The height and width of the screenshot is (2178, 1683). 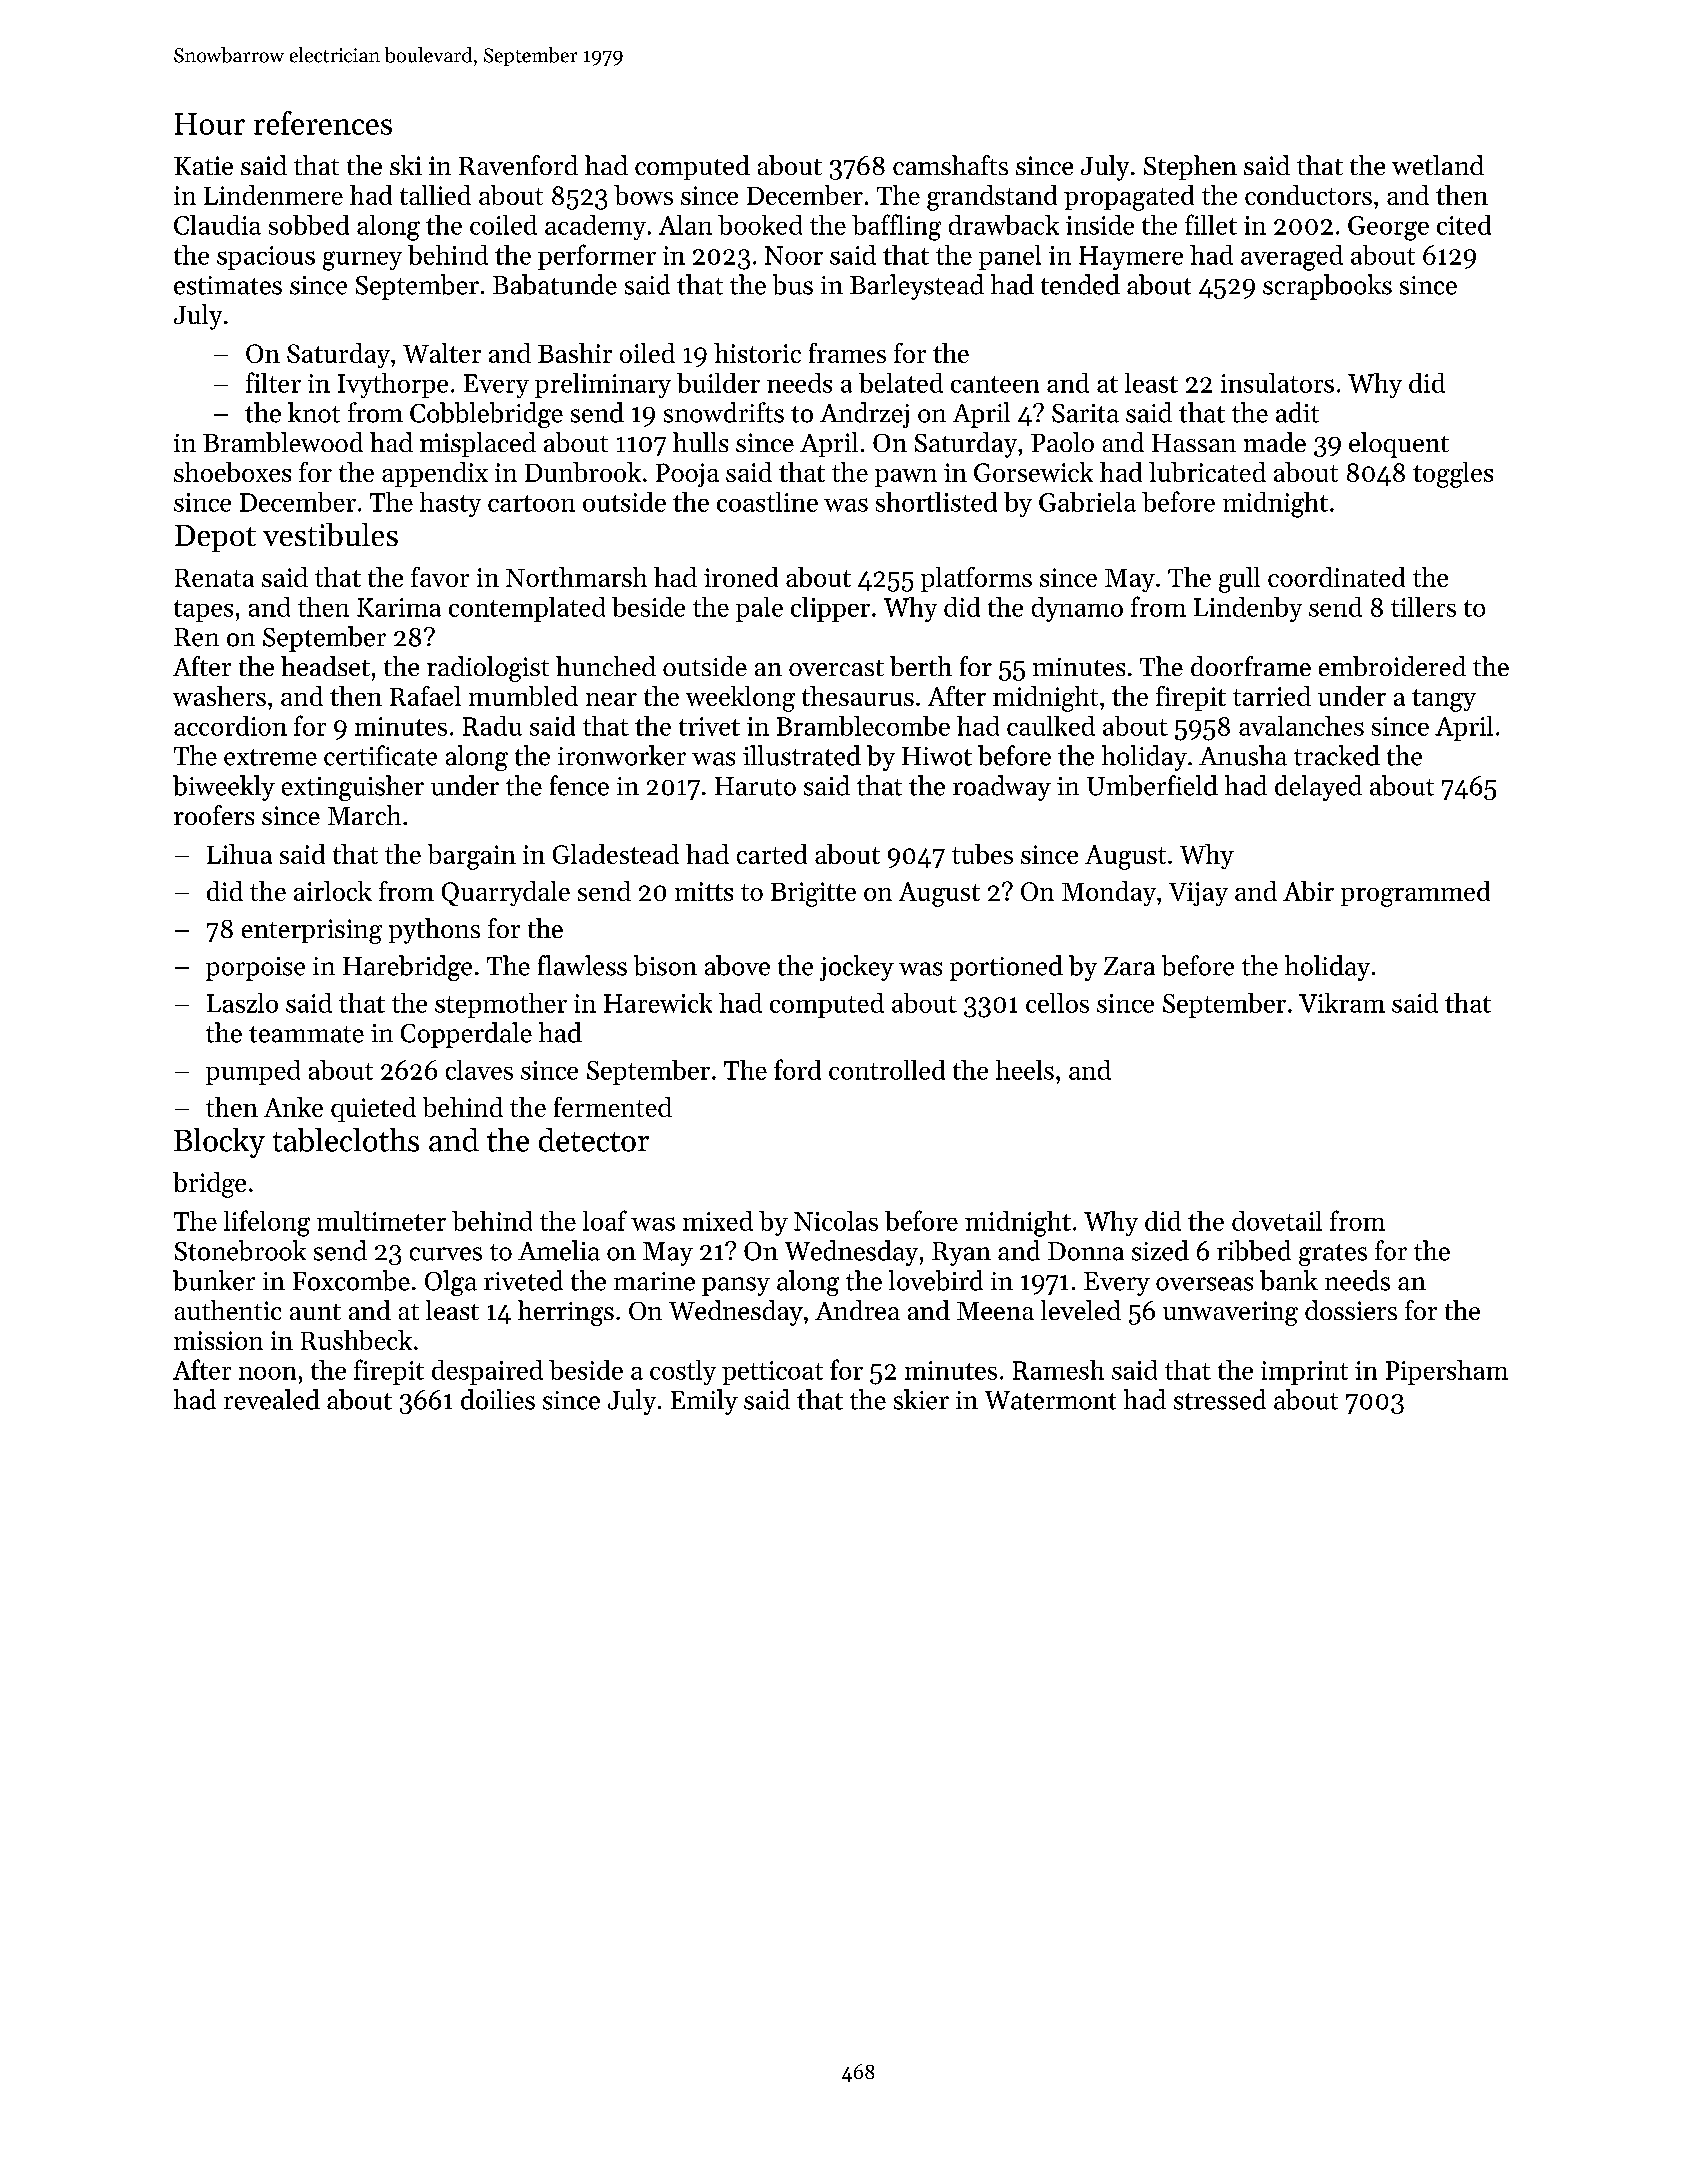 I want to click on Stephen, so click(x=1190, y=167).
